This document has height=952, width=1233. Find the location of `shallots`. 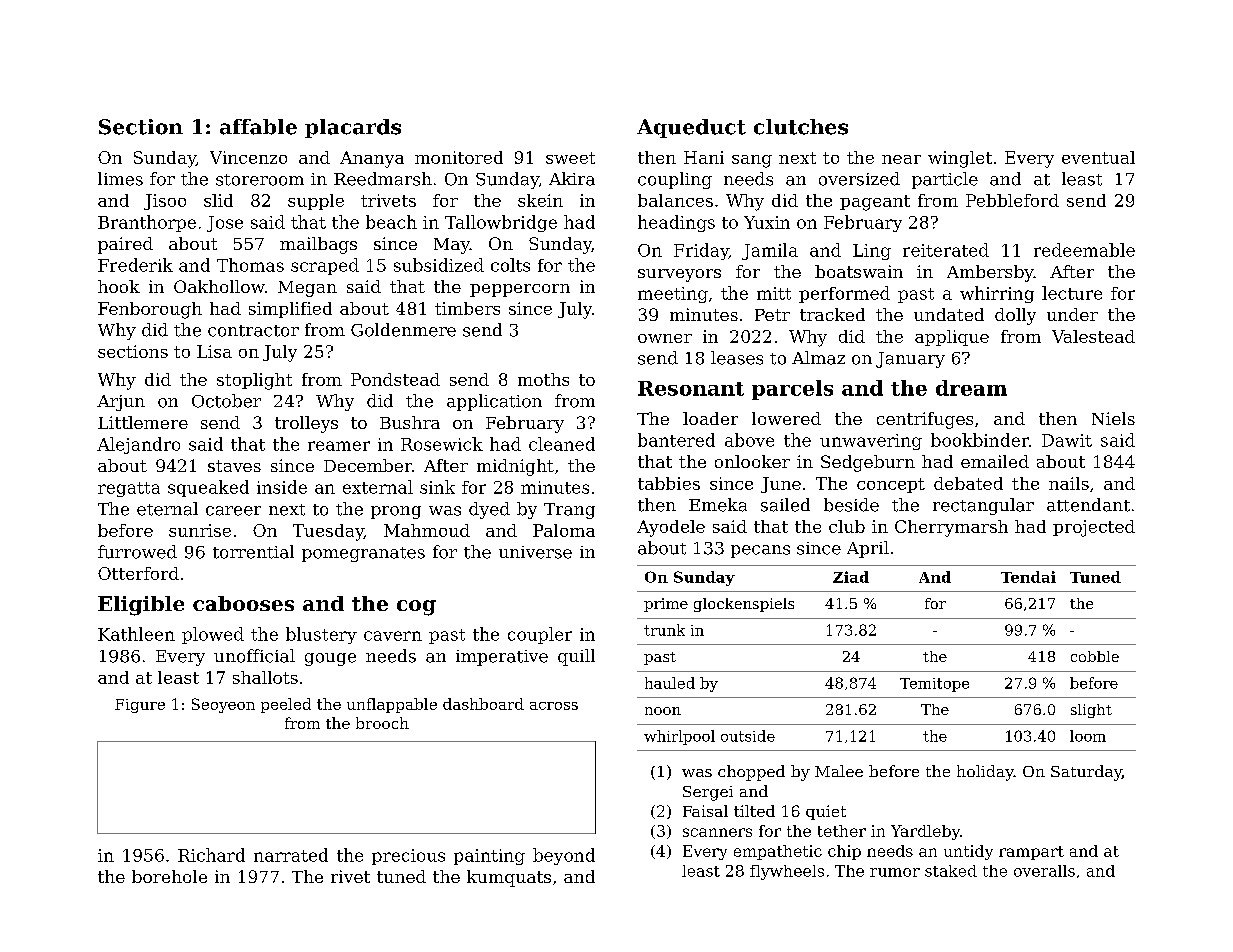

shallots is located at coordinates (265, 677).
